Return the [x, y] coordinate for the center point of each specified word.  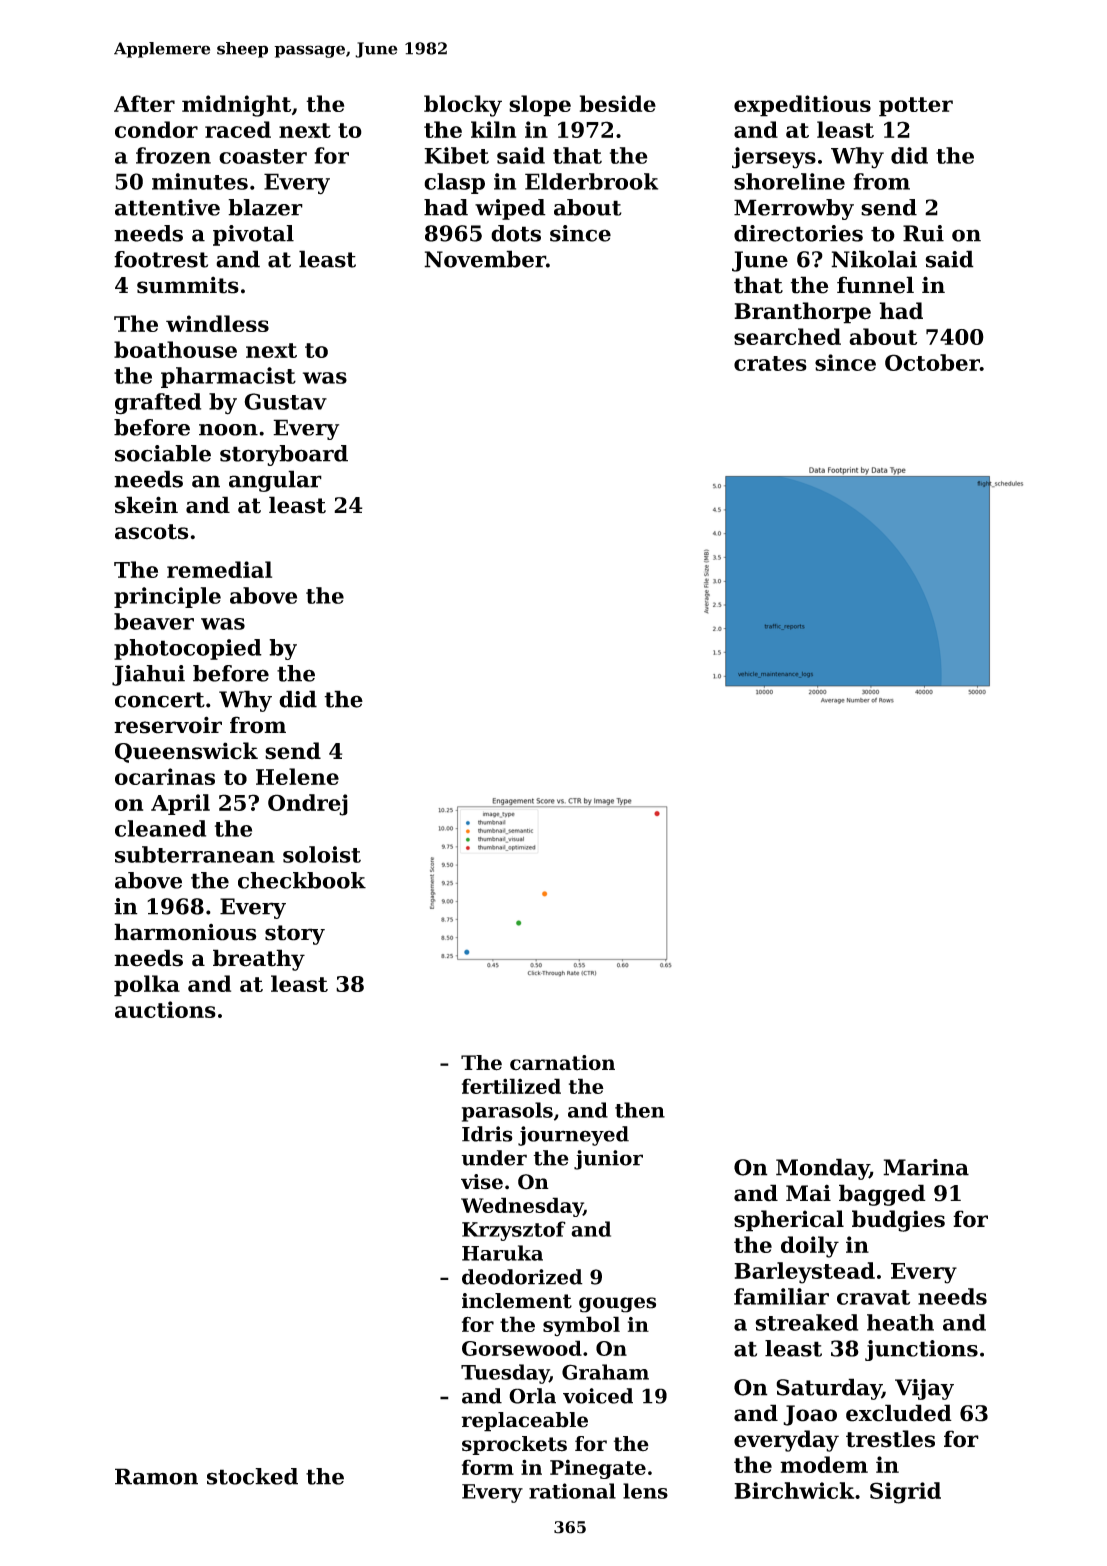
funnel [875, 285]
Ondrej [308, 805]
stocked [252, 1476]
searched [787, 336]
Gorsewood [522, 1348]
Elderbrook [591, 181]
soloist [322, 854]
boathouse [175, 349]
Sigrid [905, 1493]
